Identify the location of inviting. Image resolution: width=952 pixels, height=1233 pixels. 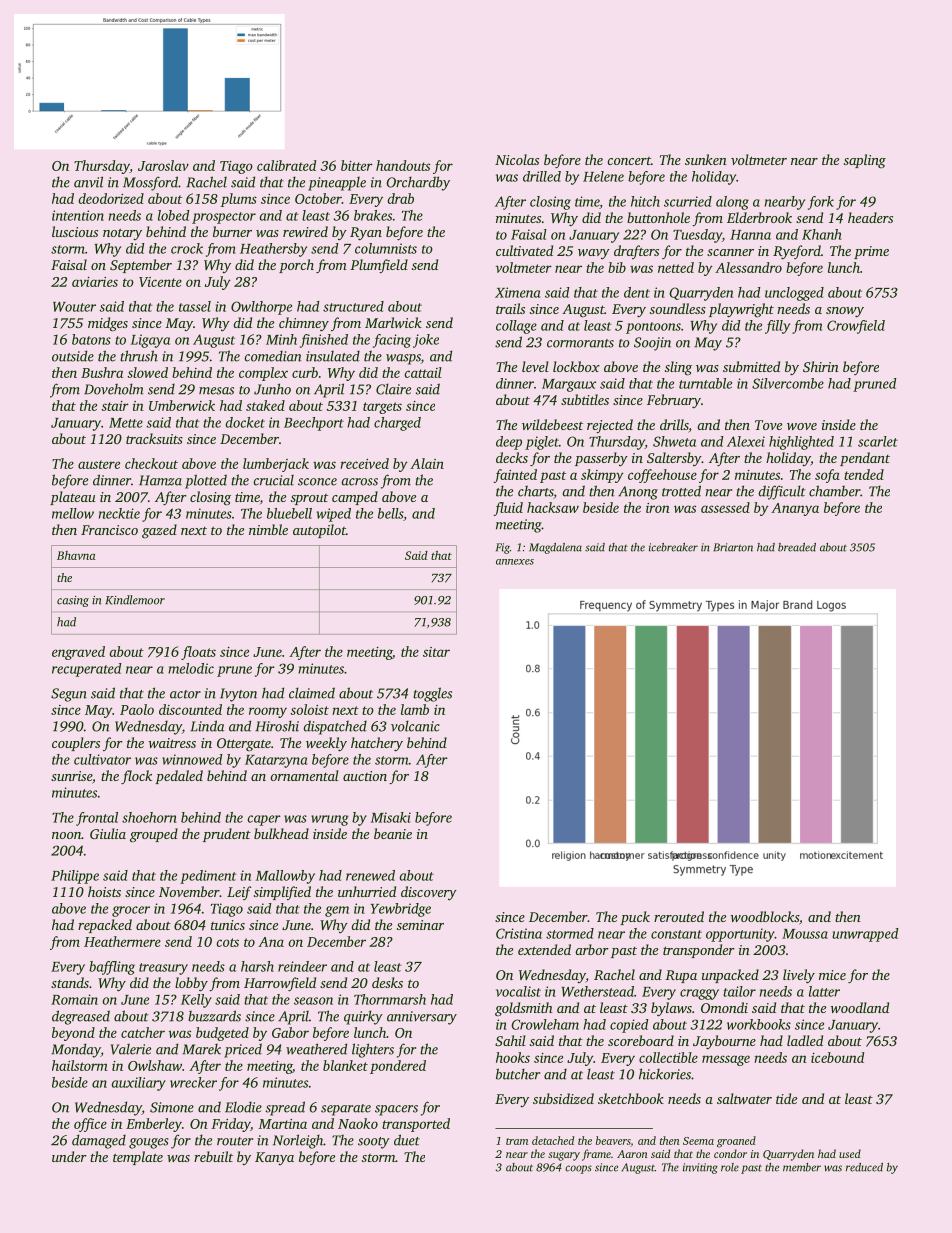
(700, 1168).
